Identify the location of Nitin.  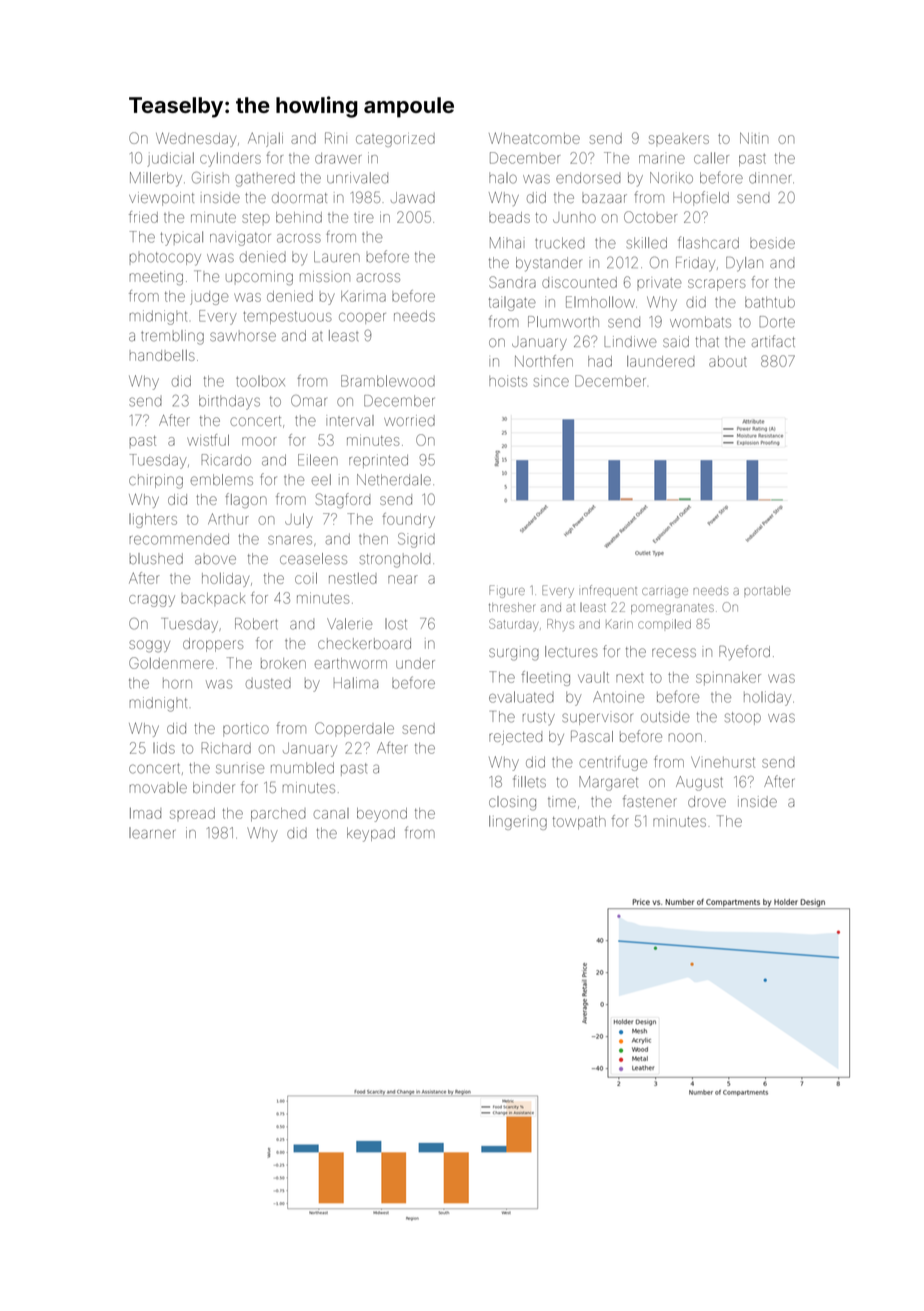
(754, 138).
